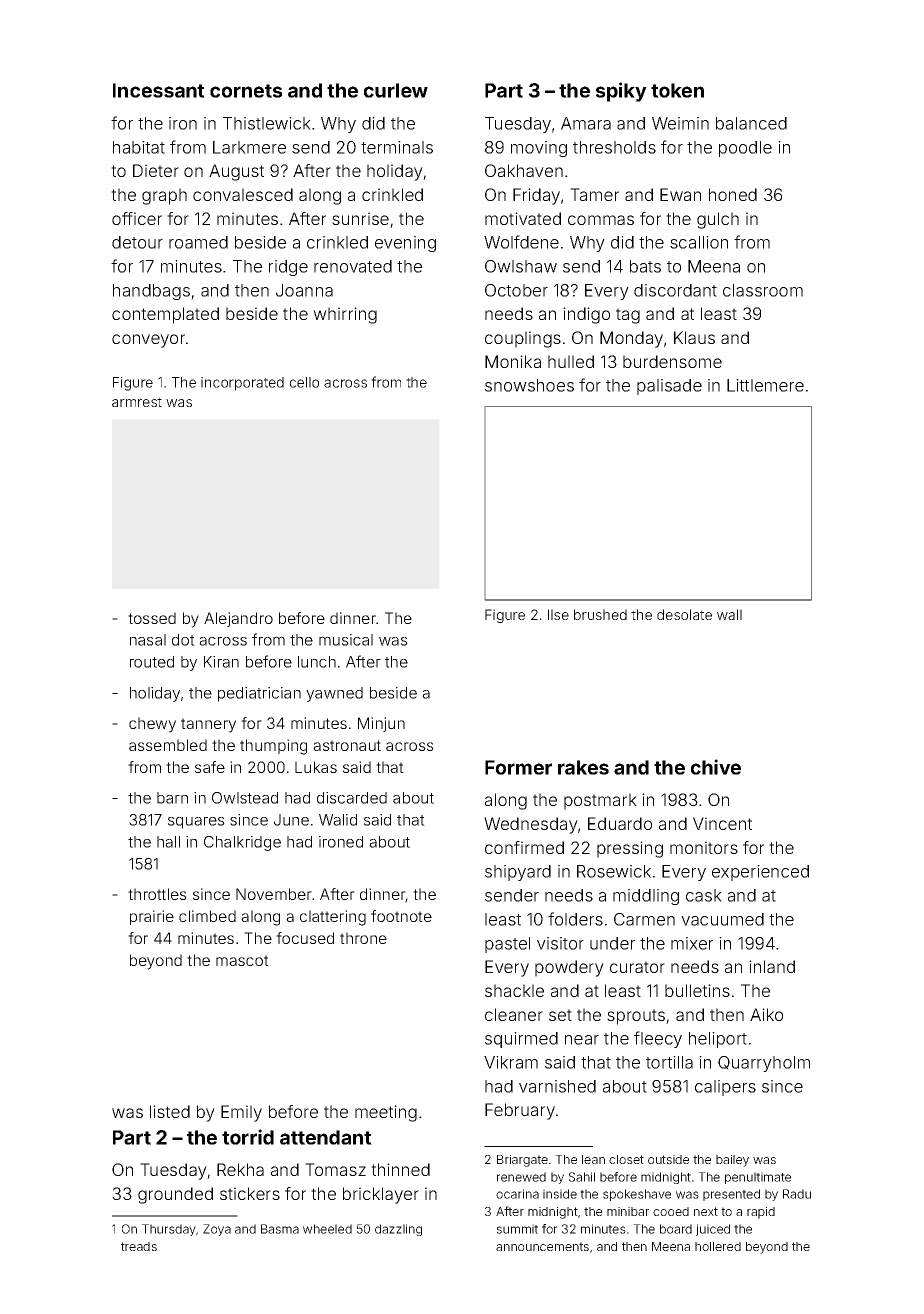 The height and width of the image is (1314, 924). What do you see at coordinates (139, 147) in the image?
I see `habitat` at bounding box center [139, 147].
